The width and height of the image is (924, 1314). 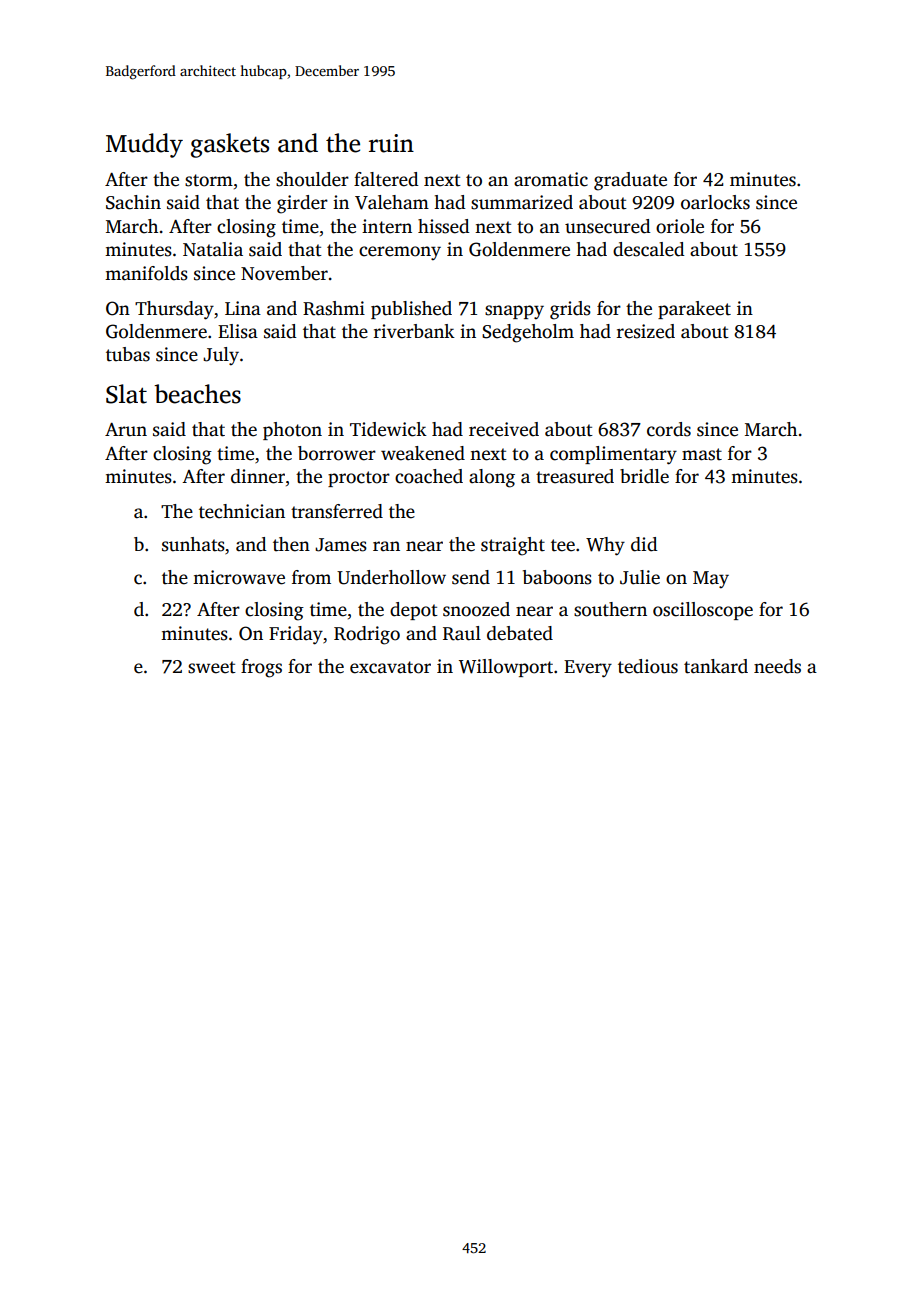 What do you see at coordinates (212, 667) in the image?
I see `sweet` at bounding box center [212, 667].
